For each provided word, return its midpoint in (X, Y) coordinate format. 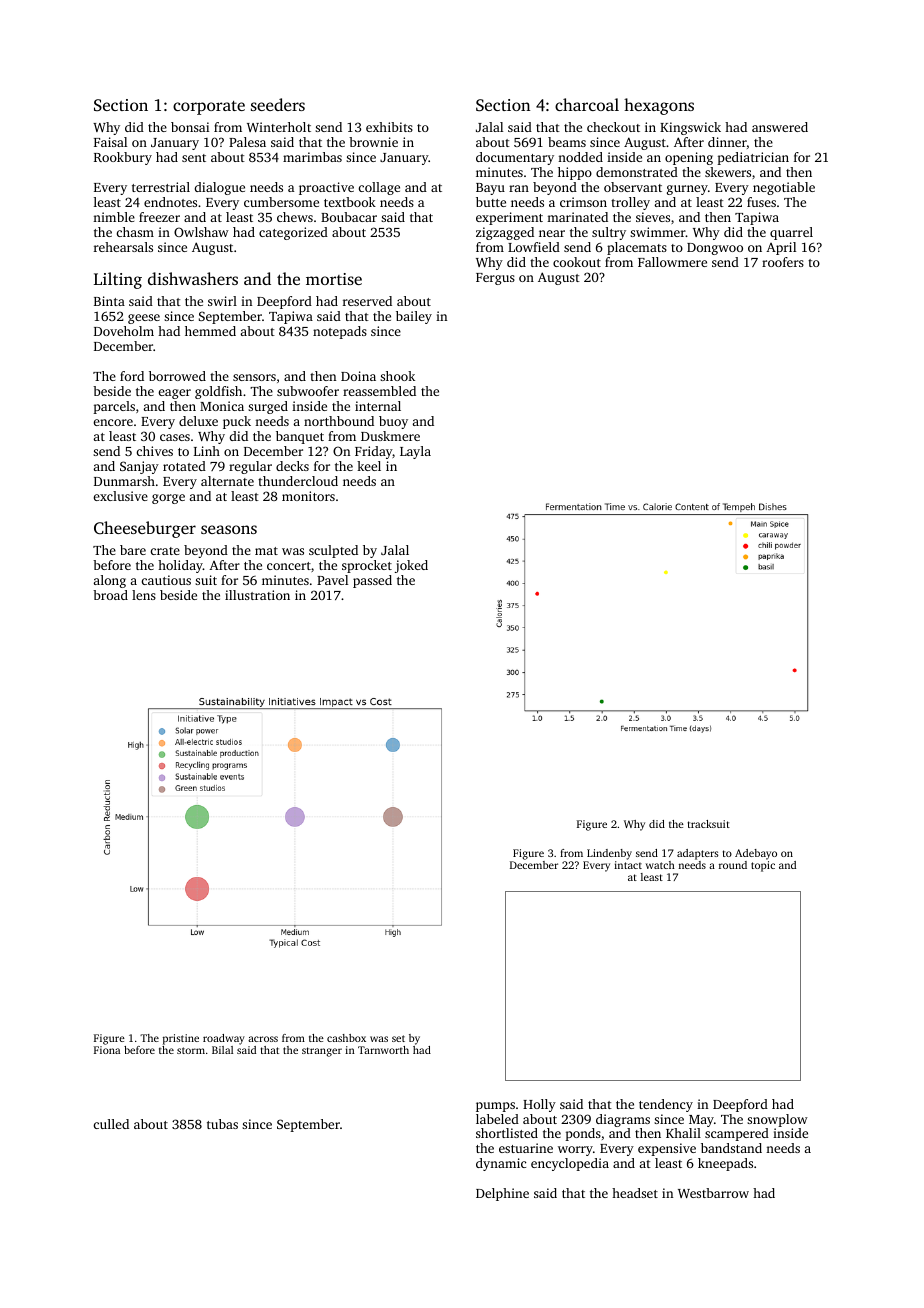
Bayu (490, 189)
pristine (181, 1039)
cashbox (346, 1038)
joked (411, 566)
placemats (637, 248)
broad (110, 595)
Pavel (332, 580)
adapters (697, 854)
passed (372, 581)
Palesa (247, 142)
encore (113, 422)
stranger (322, 1052)
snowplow (777, 1120)
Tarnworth (383, 1050)
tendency (666, 1105)
